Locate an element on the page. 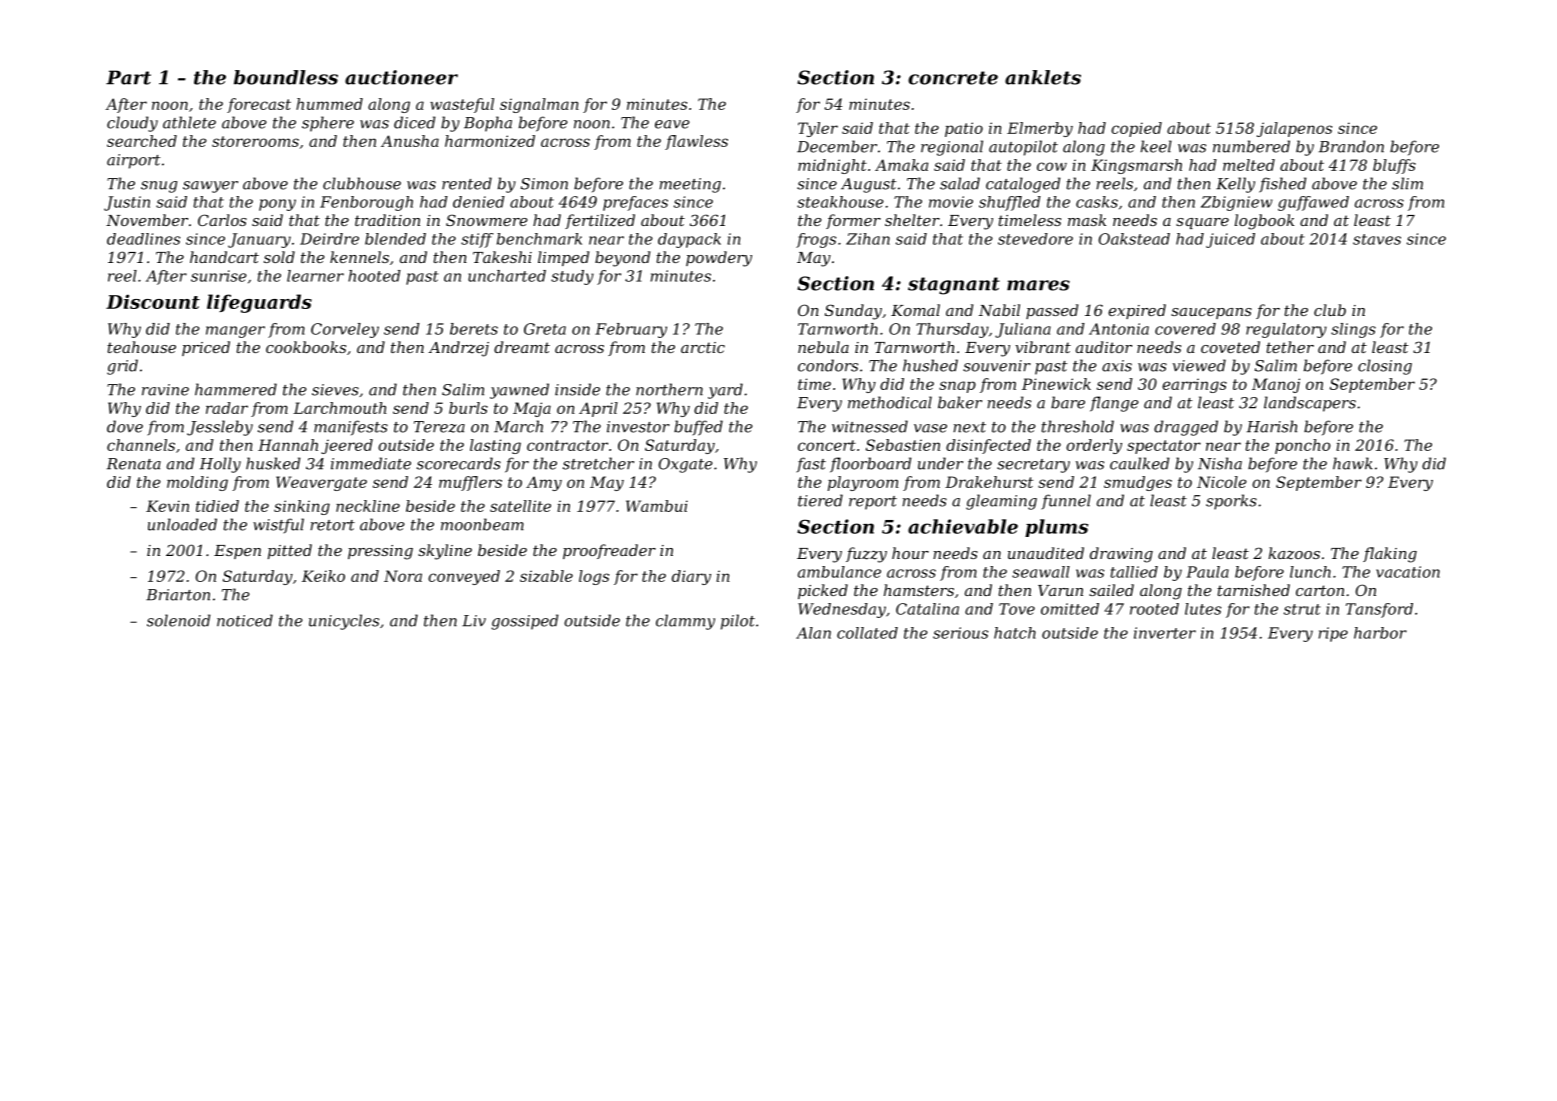 The height and width of the document is (1101, 1557). channels is located at coordinates (141, 445).
